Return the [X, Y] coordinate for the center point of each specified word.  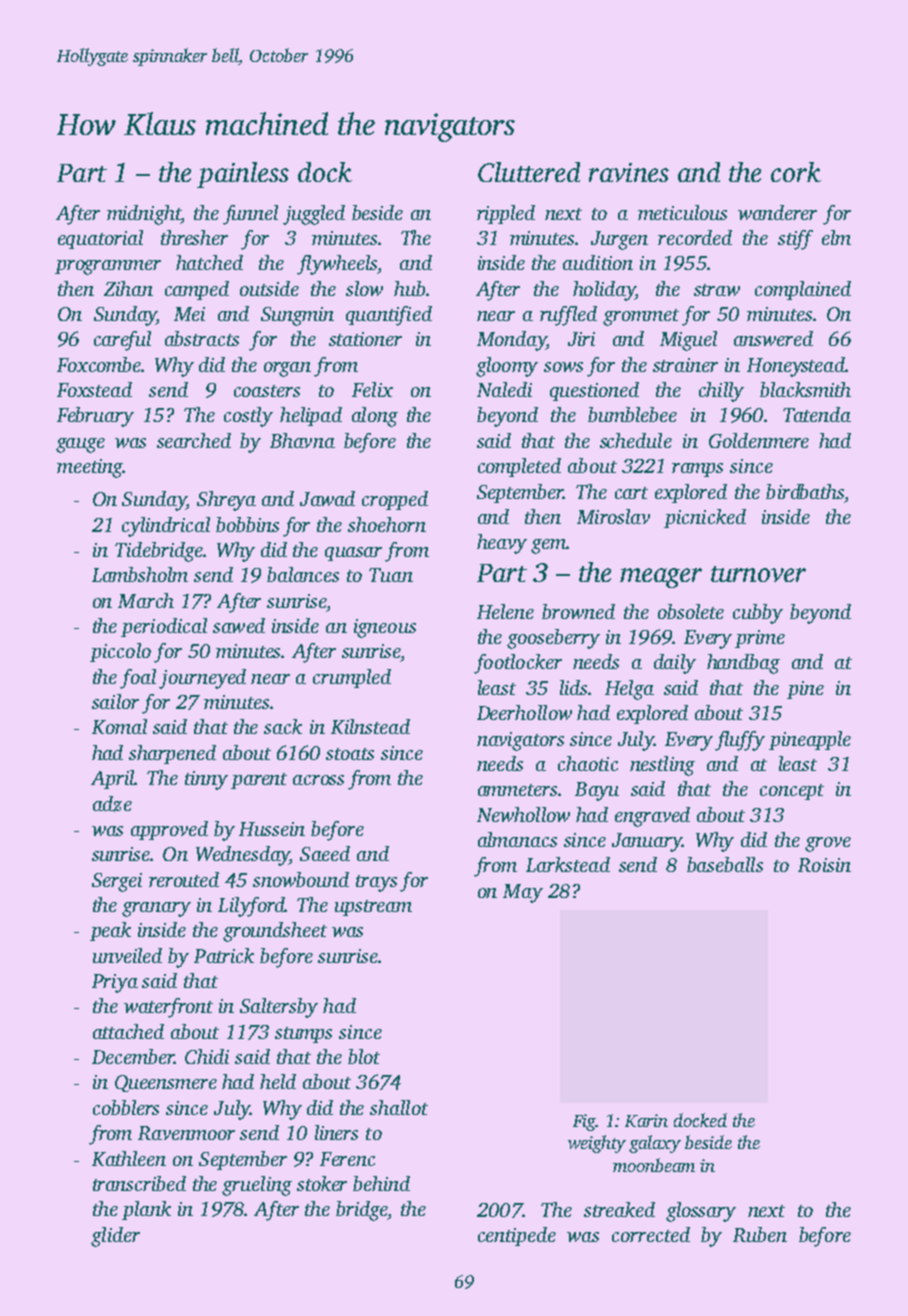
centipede [517, 1236]
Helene [505, 611]
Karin [646, 1120]
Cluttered [529, 172]
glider [115, 1237]
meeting [90, 468]
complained [803, 290]
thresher [194, 237]
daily [675, 664]
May [523, 893]
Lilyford [251, 907]
